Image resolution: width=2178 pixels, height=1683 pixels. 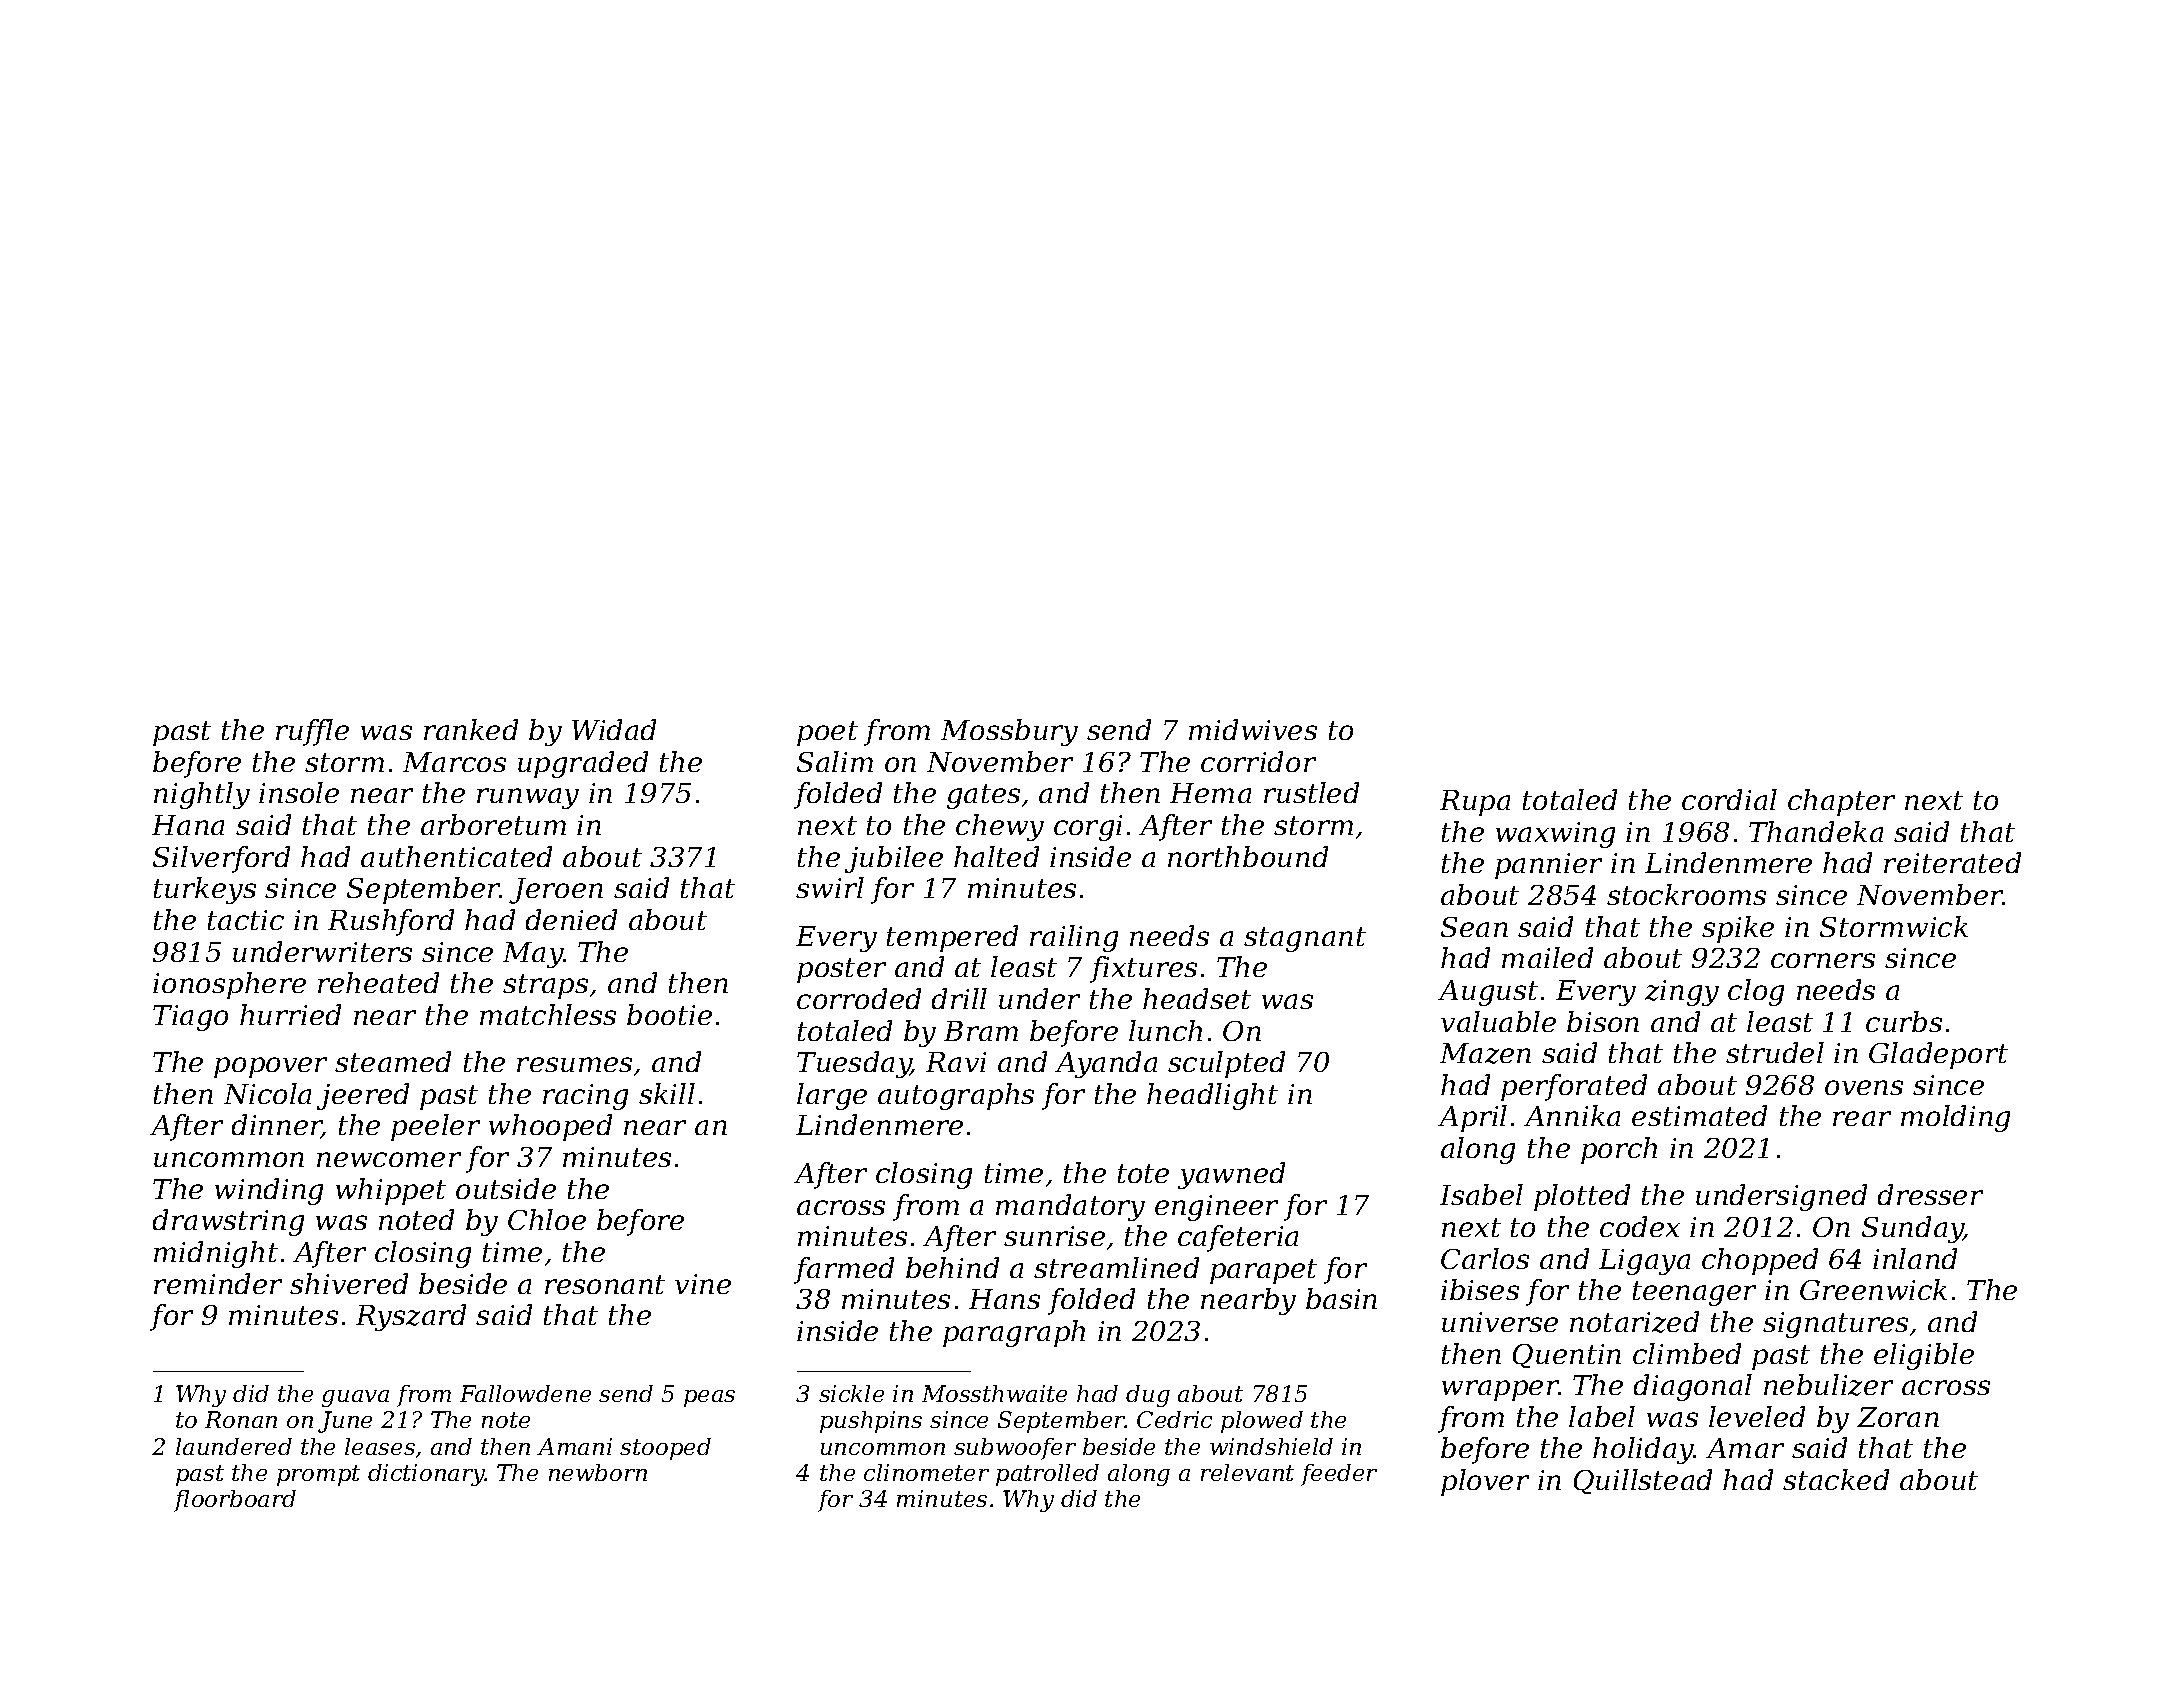 I want to click on rear, so click(x=1862, y=1118).
